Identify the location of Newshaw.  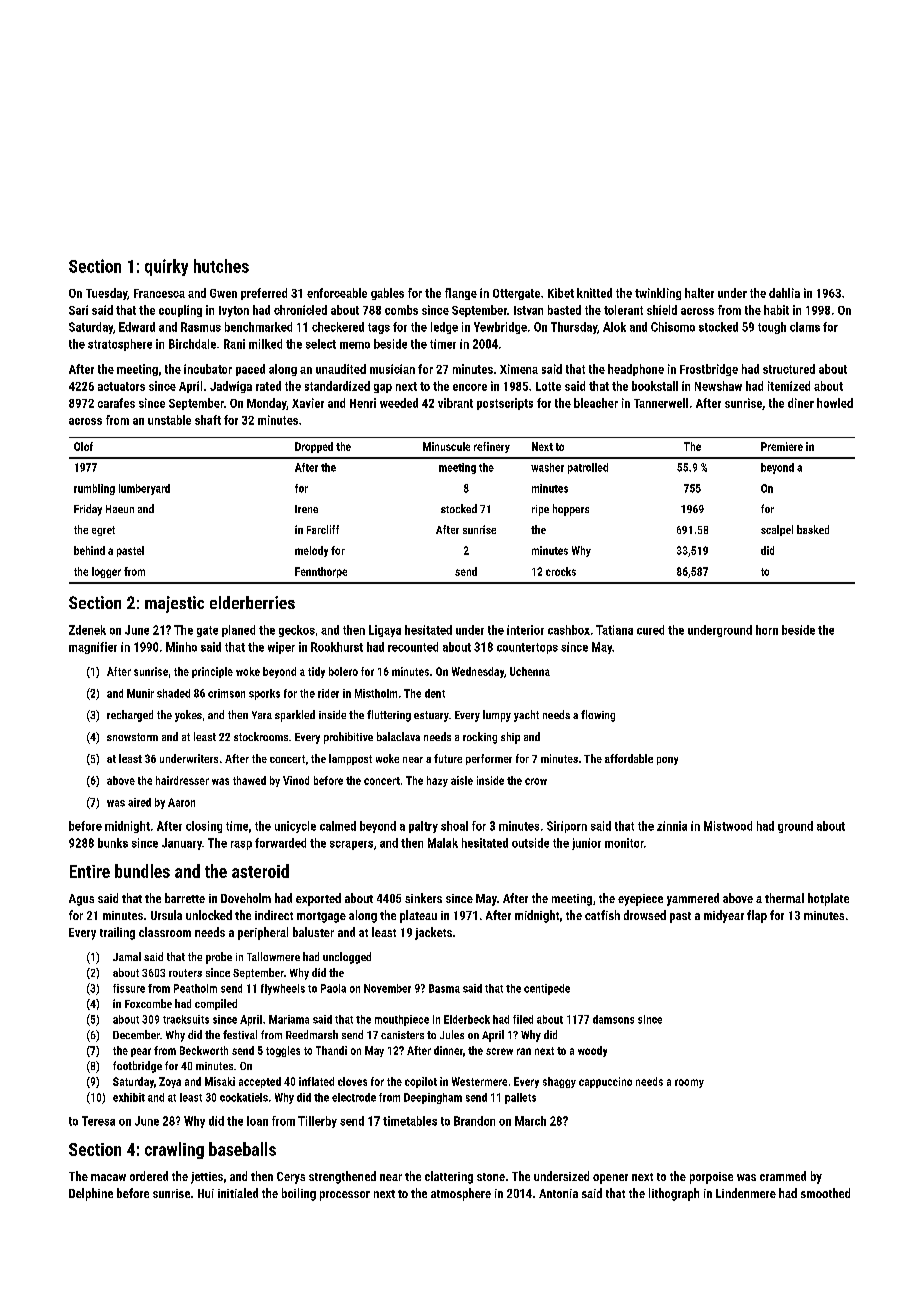
(718, 386).
